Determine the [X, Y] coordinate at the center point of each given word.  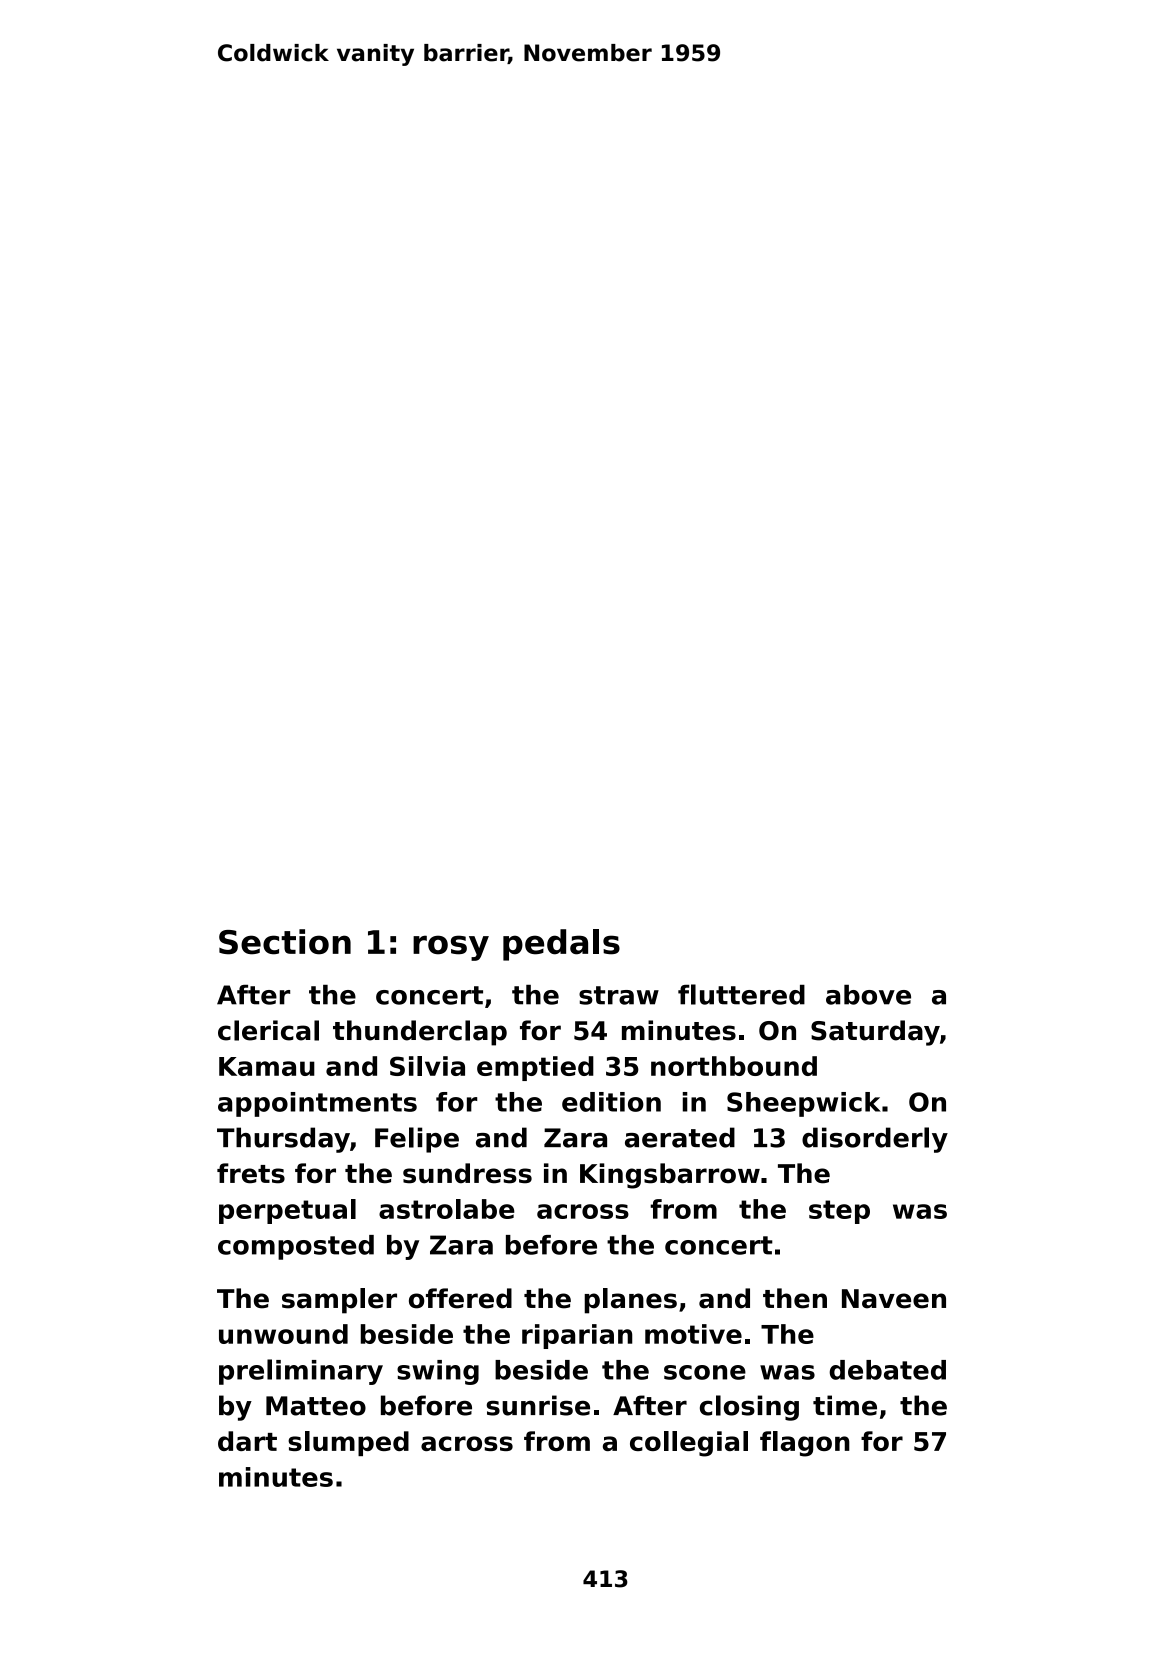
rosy [451, 948]
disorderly [875, 1140]
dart [247, 1441]
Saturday [875, 1033]
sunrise [538, 1405]
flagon [805, 1444]
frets [251, 1173]
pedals [561, 945]
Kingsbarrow [670, 1176]
